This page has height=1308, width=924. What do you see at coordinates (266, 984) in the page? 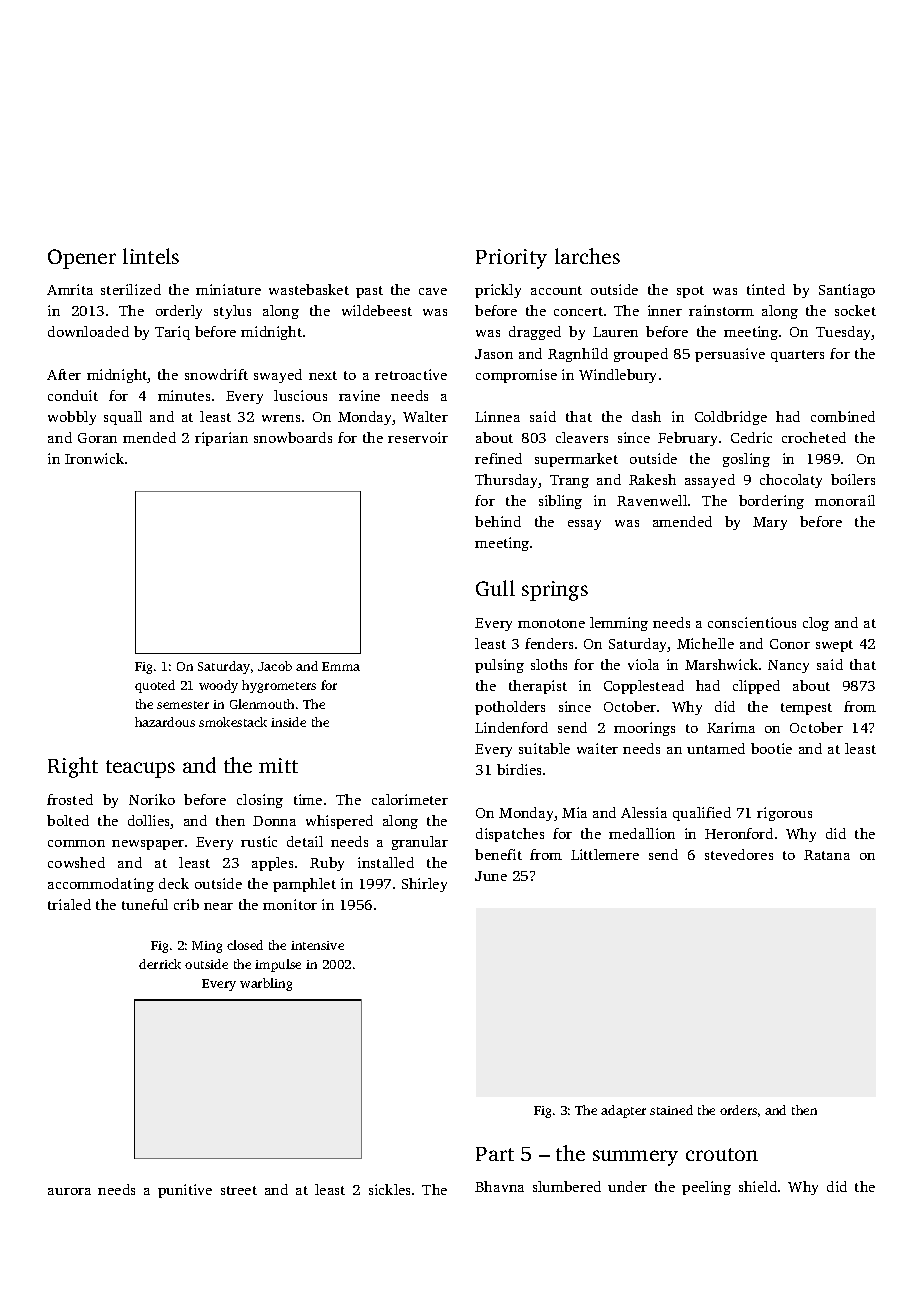
I see `warbling` at bounding box center [266, 984].
